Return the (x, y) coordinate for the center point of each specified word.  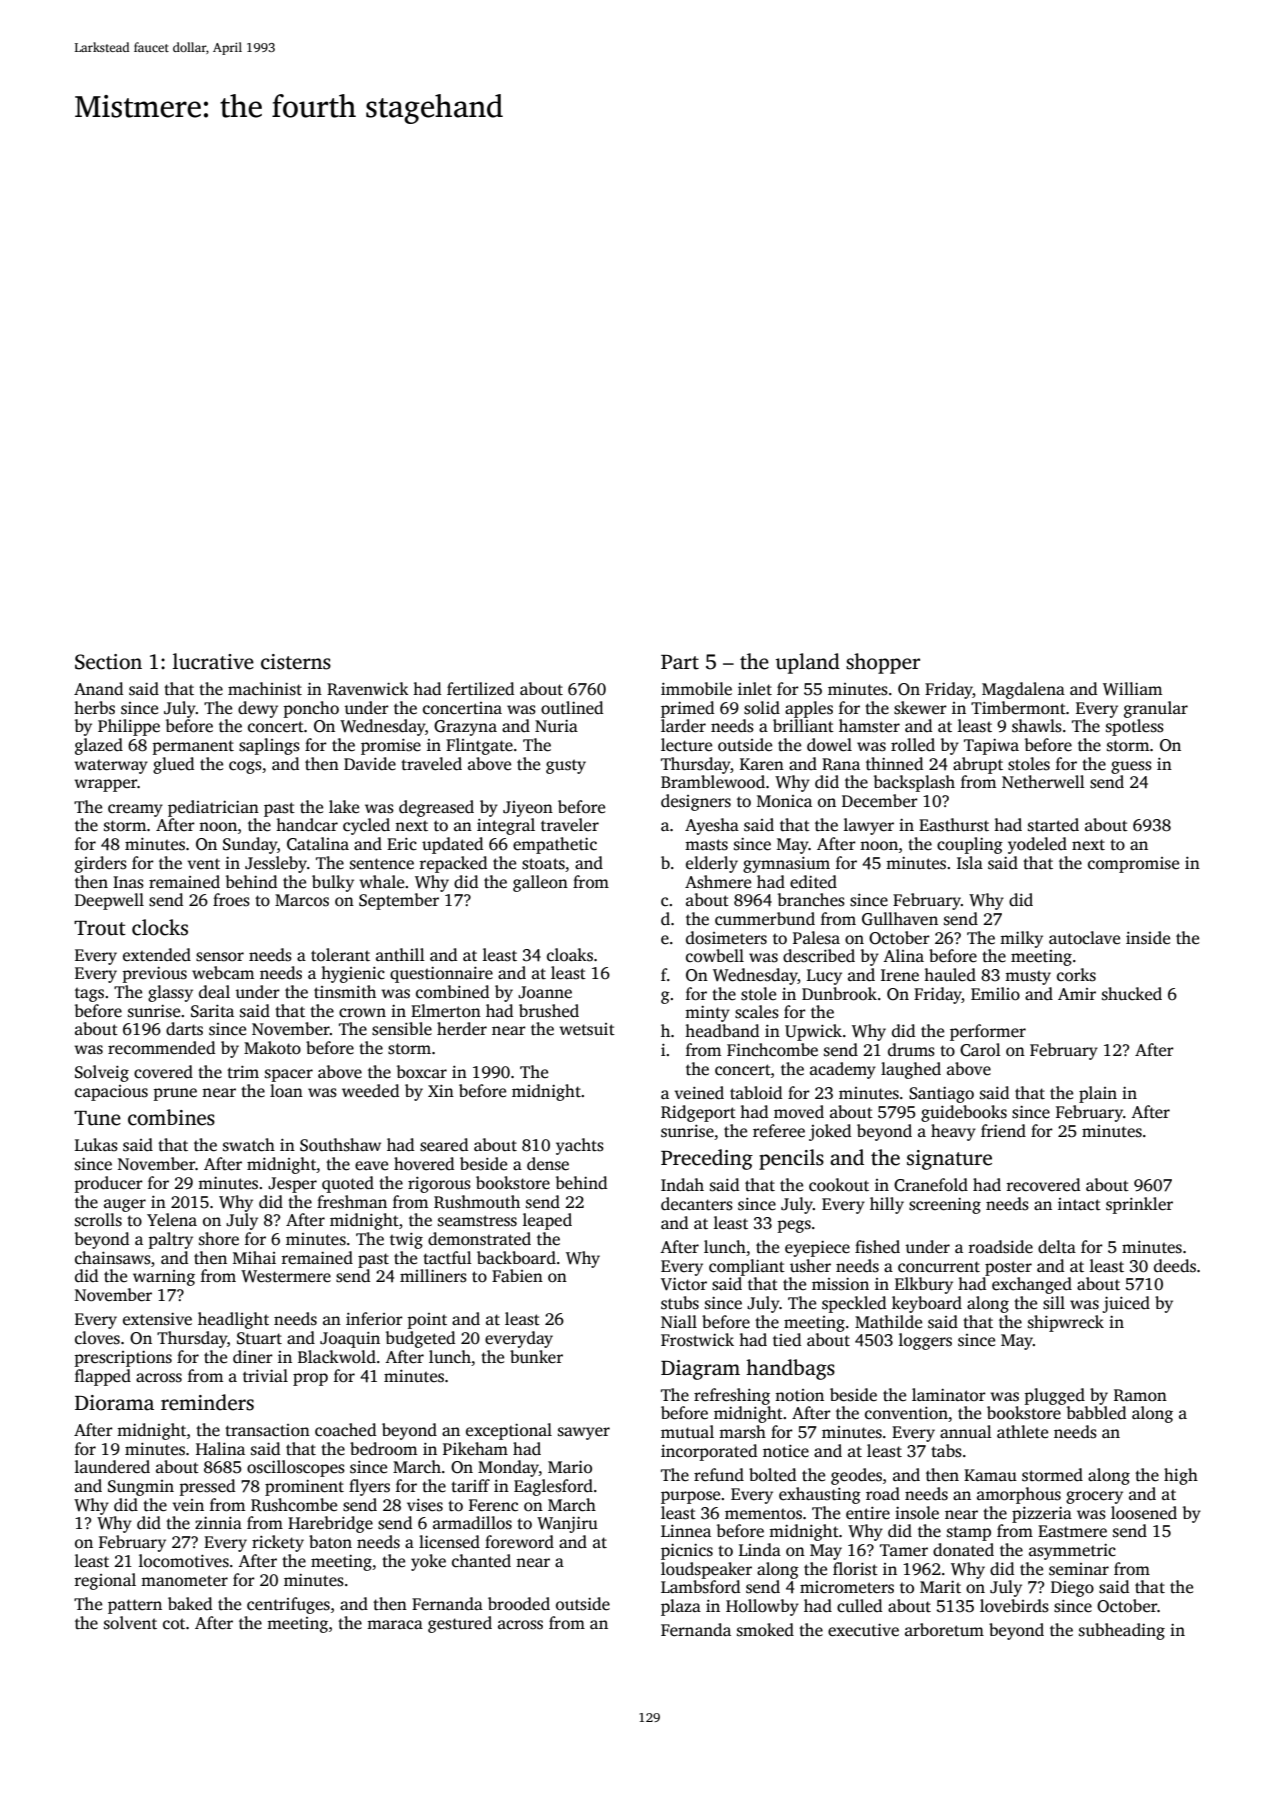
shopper (883, 663)
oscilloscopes (296, 1468)
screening (945, 1206)
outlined (572, 708)
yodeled (1037, 845)
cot (174, 1624)
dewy (258, 709)
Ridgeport (698, 1113)
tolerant (340, 955)
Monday (508, 1468)
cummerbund (765, 919)
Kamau (990, 1475)
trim (243, 1071)
